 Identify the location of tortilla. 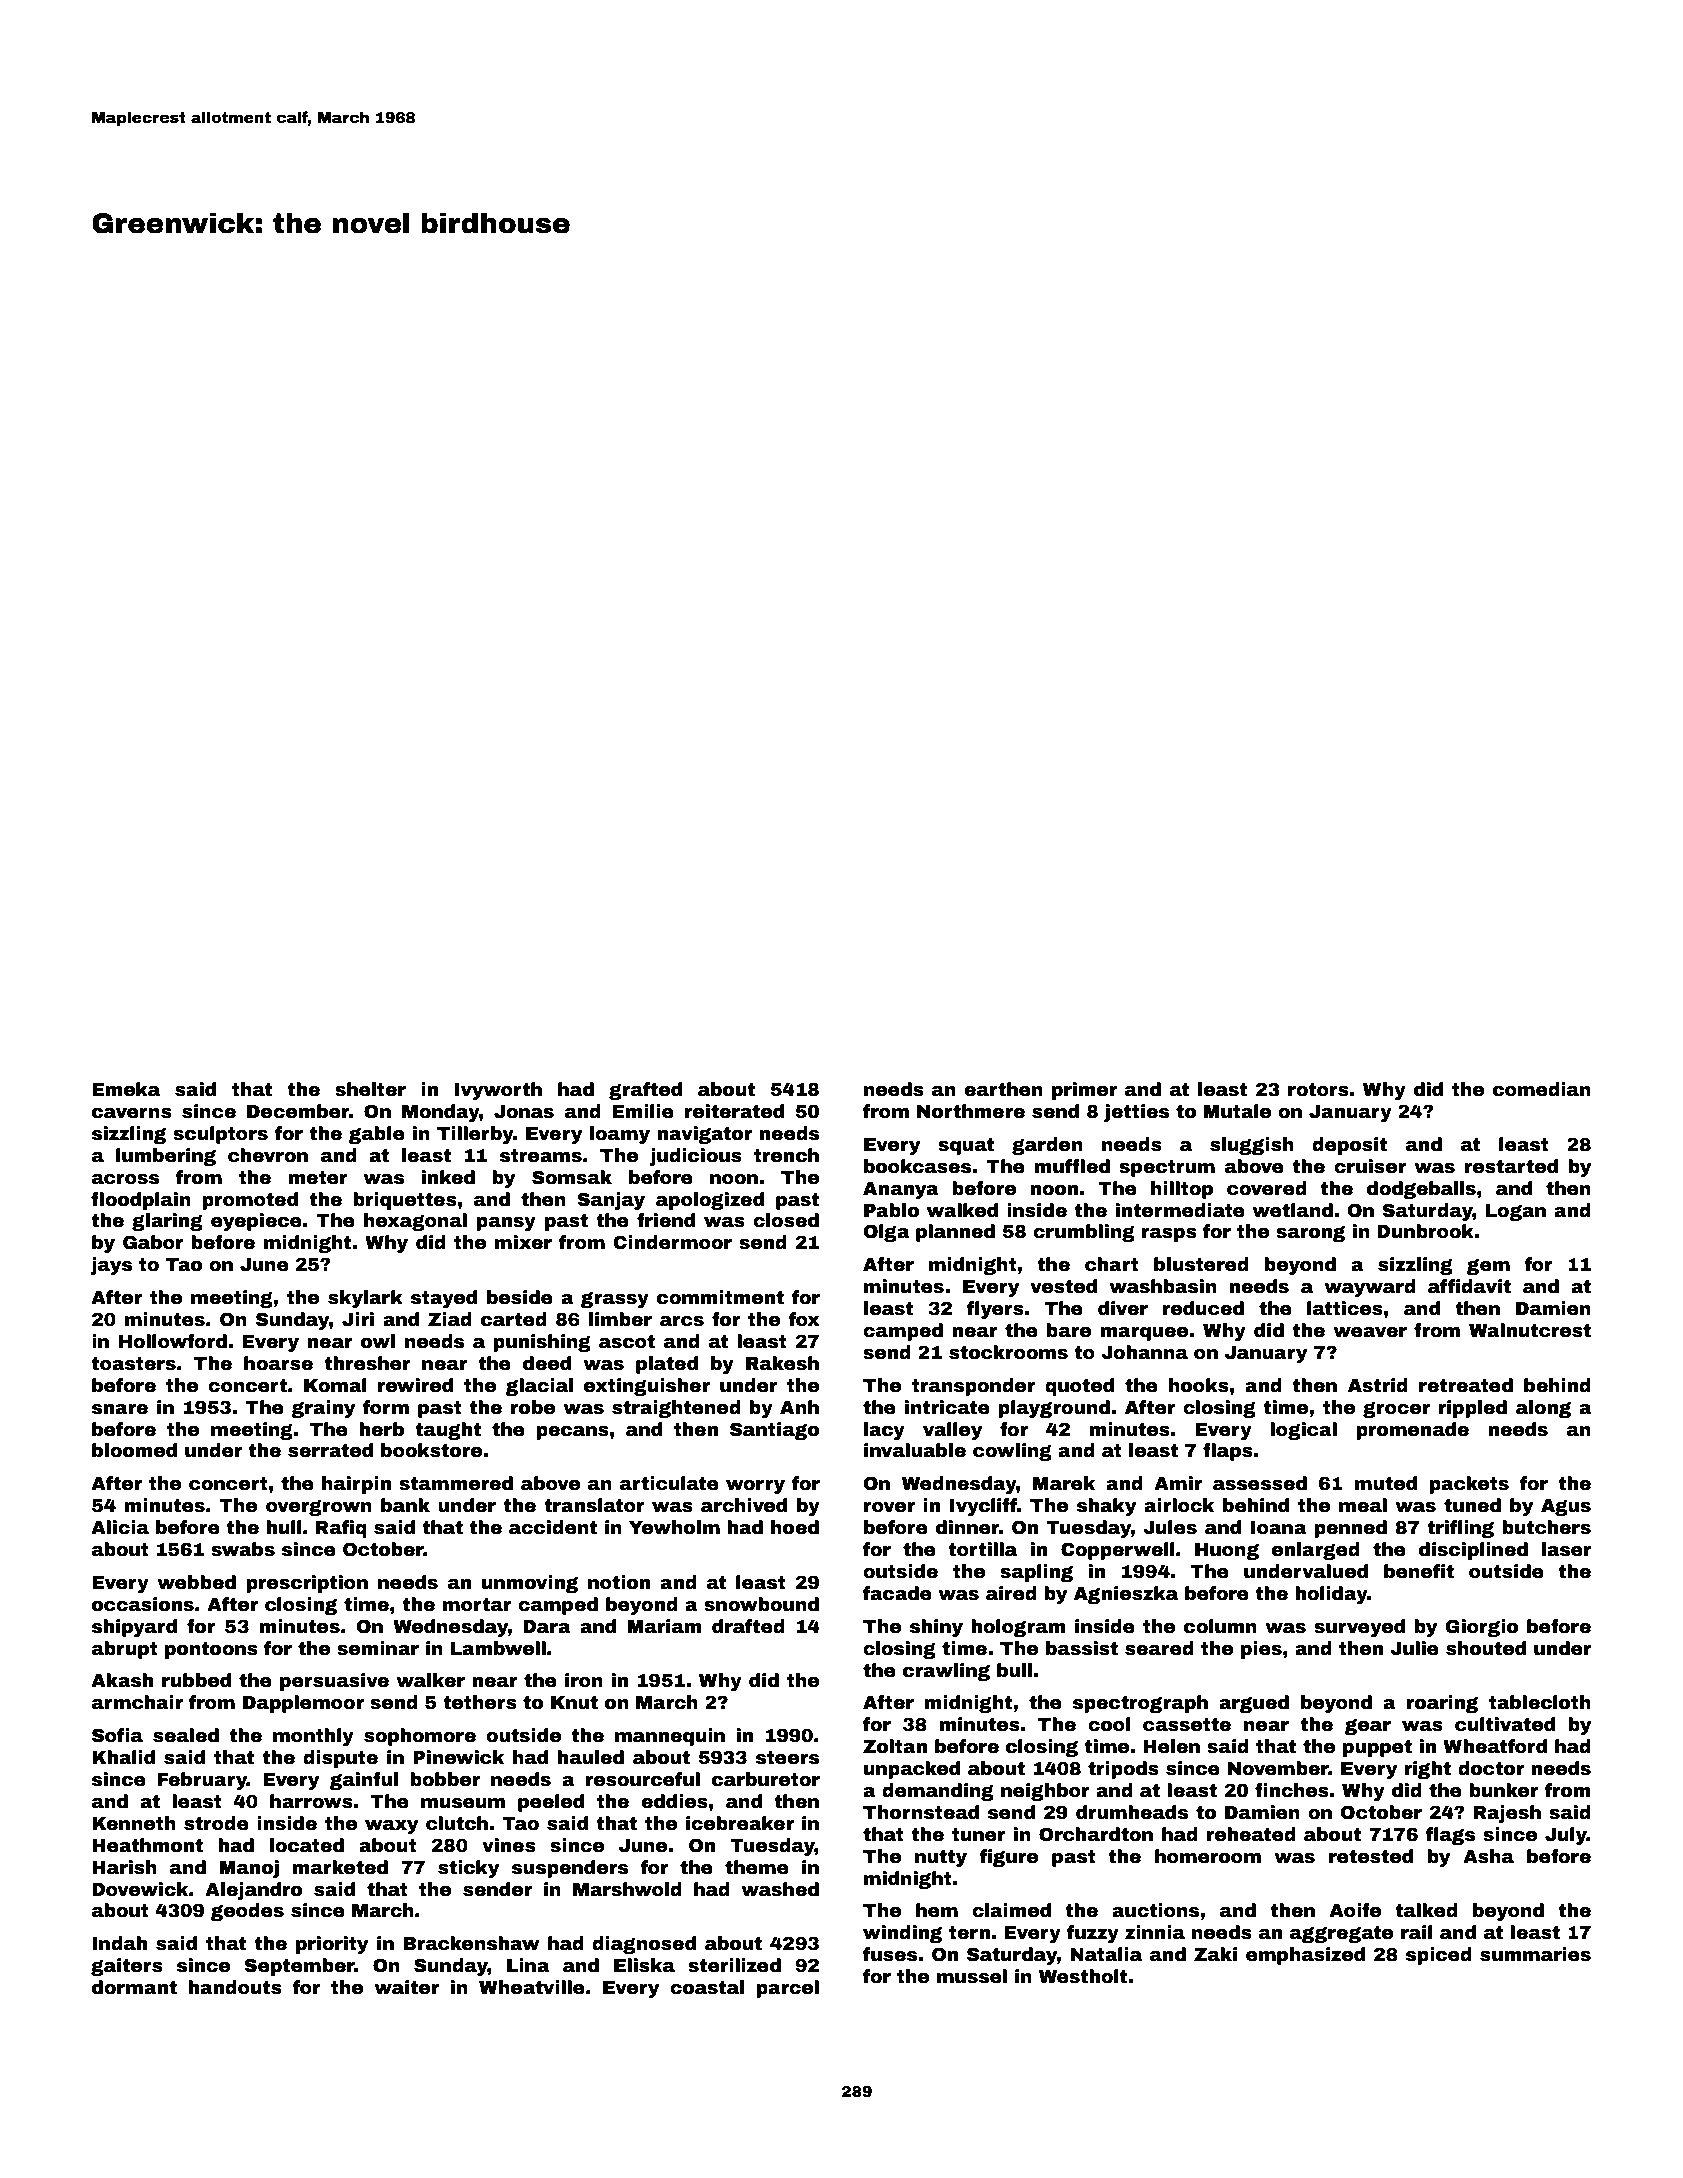
(982, 1549).
